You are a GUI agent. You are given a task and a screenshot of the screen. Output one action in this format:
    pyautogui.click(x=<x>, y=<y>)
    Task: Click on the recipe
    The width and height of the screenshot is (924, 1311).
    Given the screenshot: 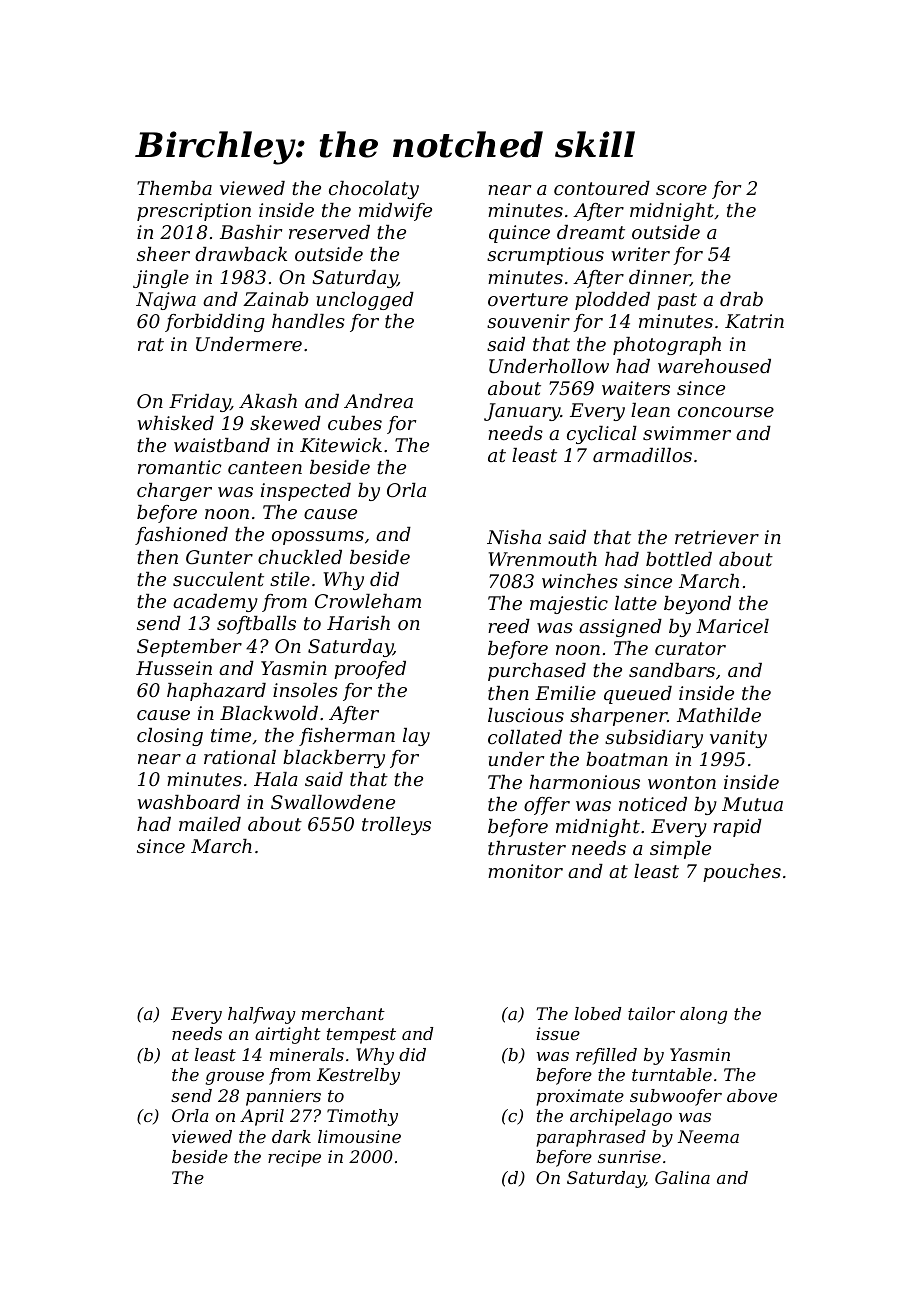 What is the action you would take?
    pyautogui.click(x=294, y=1158)
